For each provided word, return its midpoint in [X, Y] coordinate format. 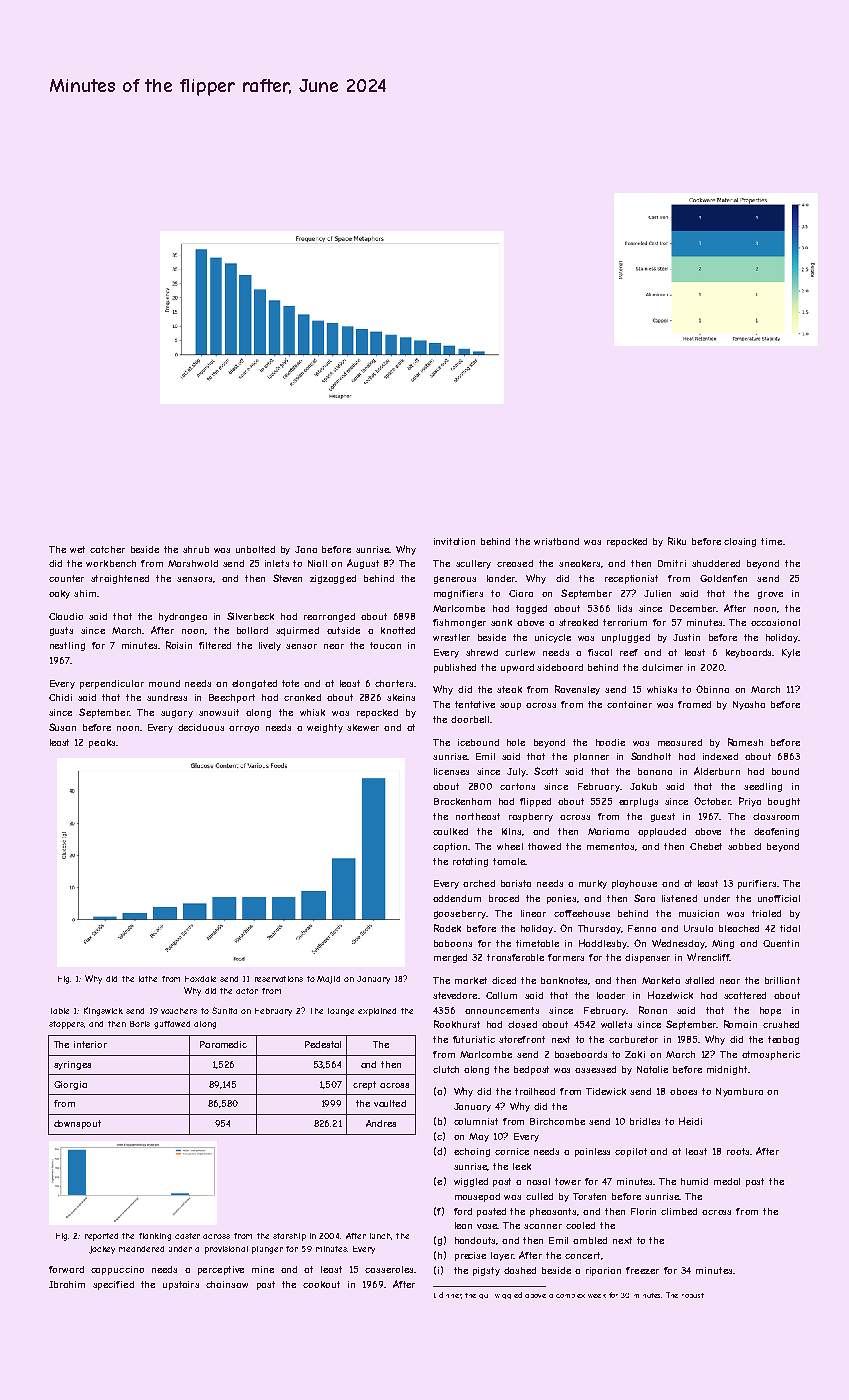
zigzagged [333, 579]
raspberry [531, 817]
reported [101, 1237]
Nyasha [749, 705]
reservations [279, 979]
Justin [686, 637]
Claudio [66, 616]
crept [364, 1085]
